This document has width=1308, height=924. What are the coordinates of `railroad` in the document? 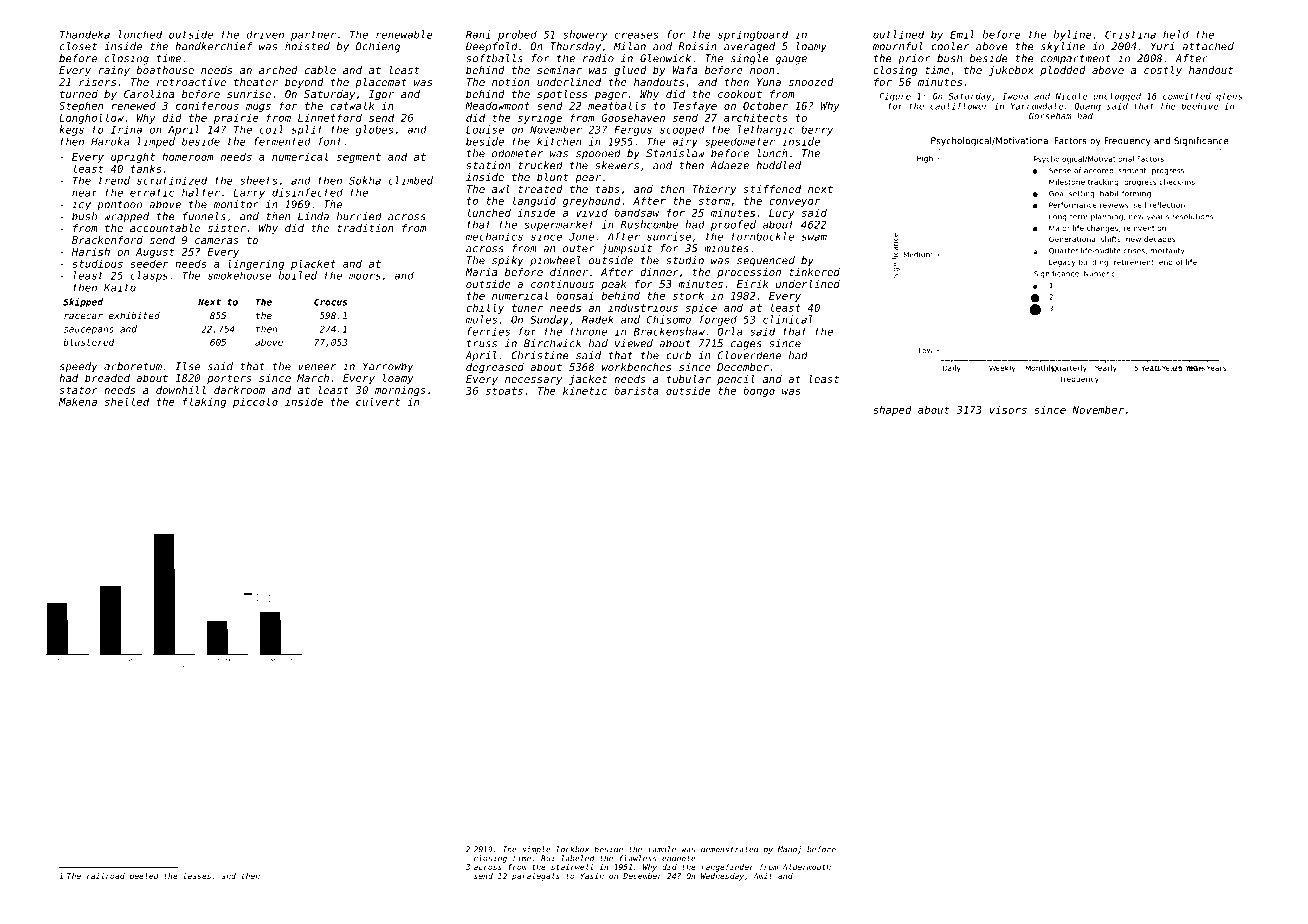 It's located at (106, 876).
